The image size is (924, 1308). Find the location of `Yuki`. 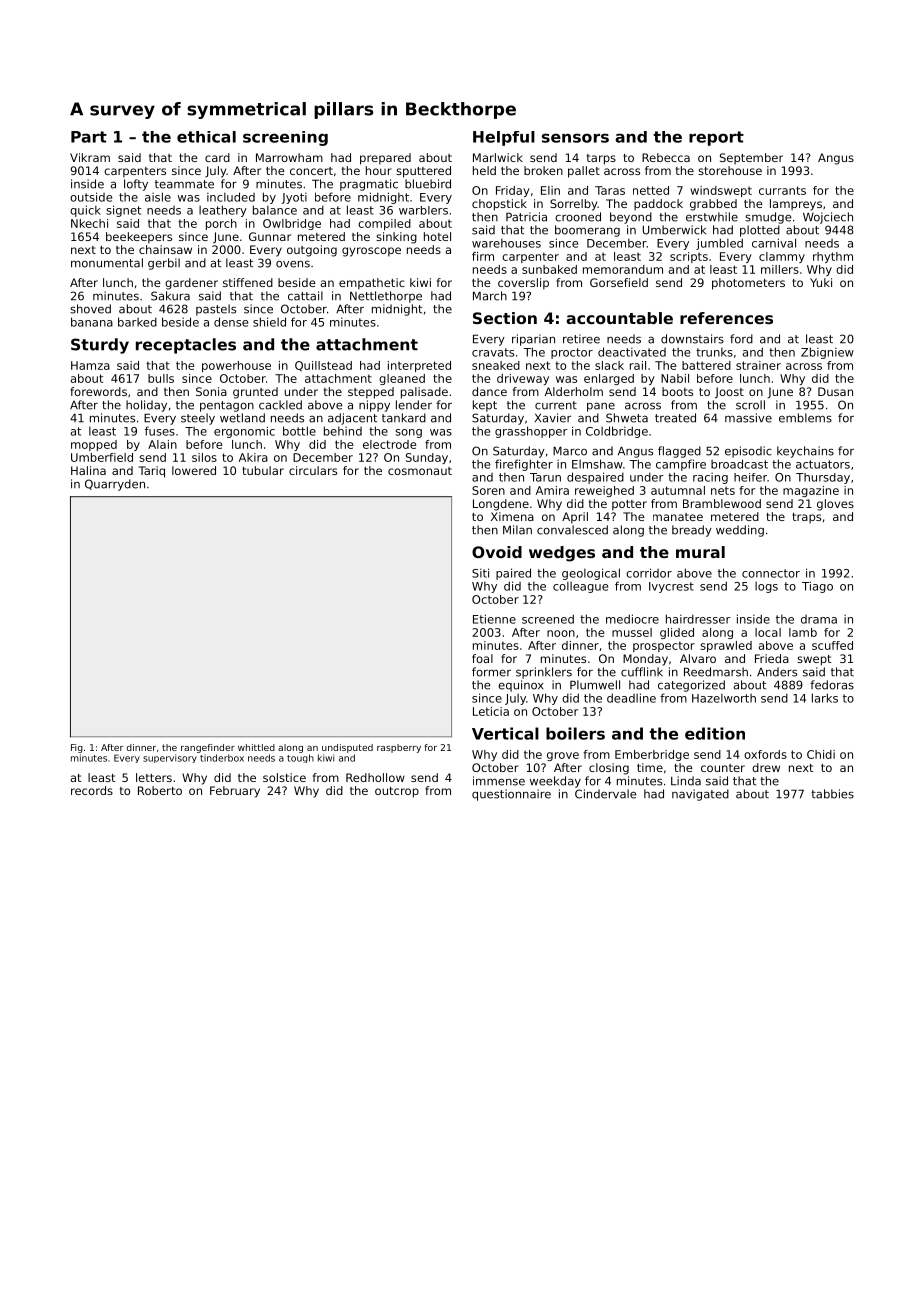

Yuki is located at coordinates (821, 282).
